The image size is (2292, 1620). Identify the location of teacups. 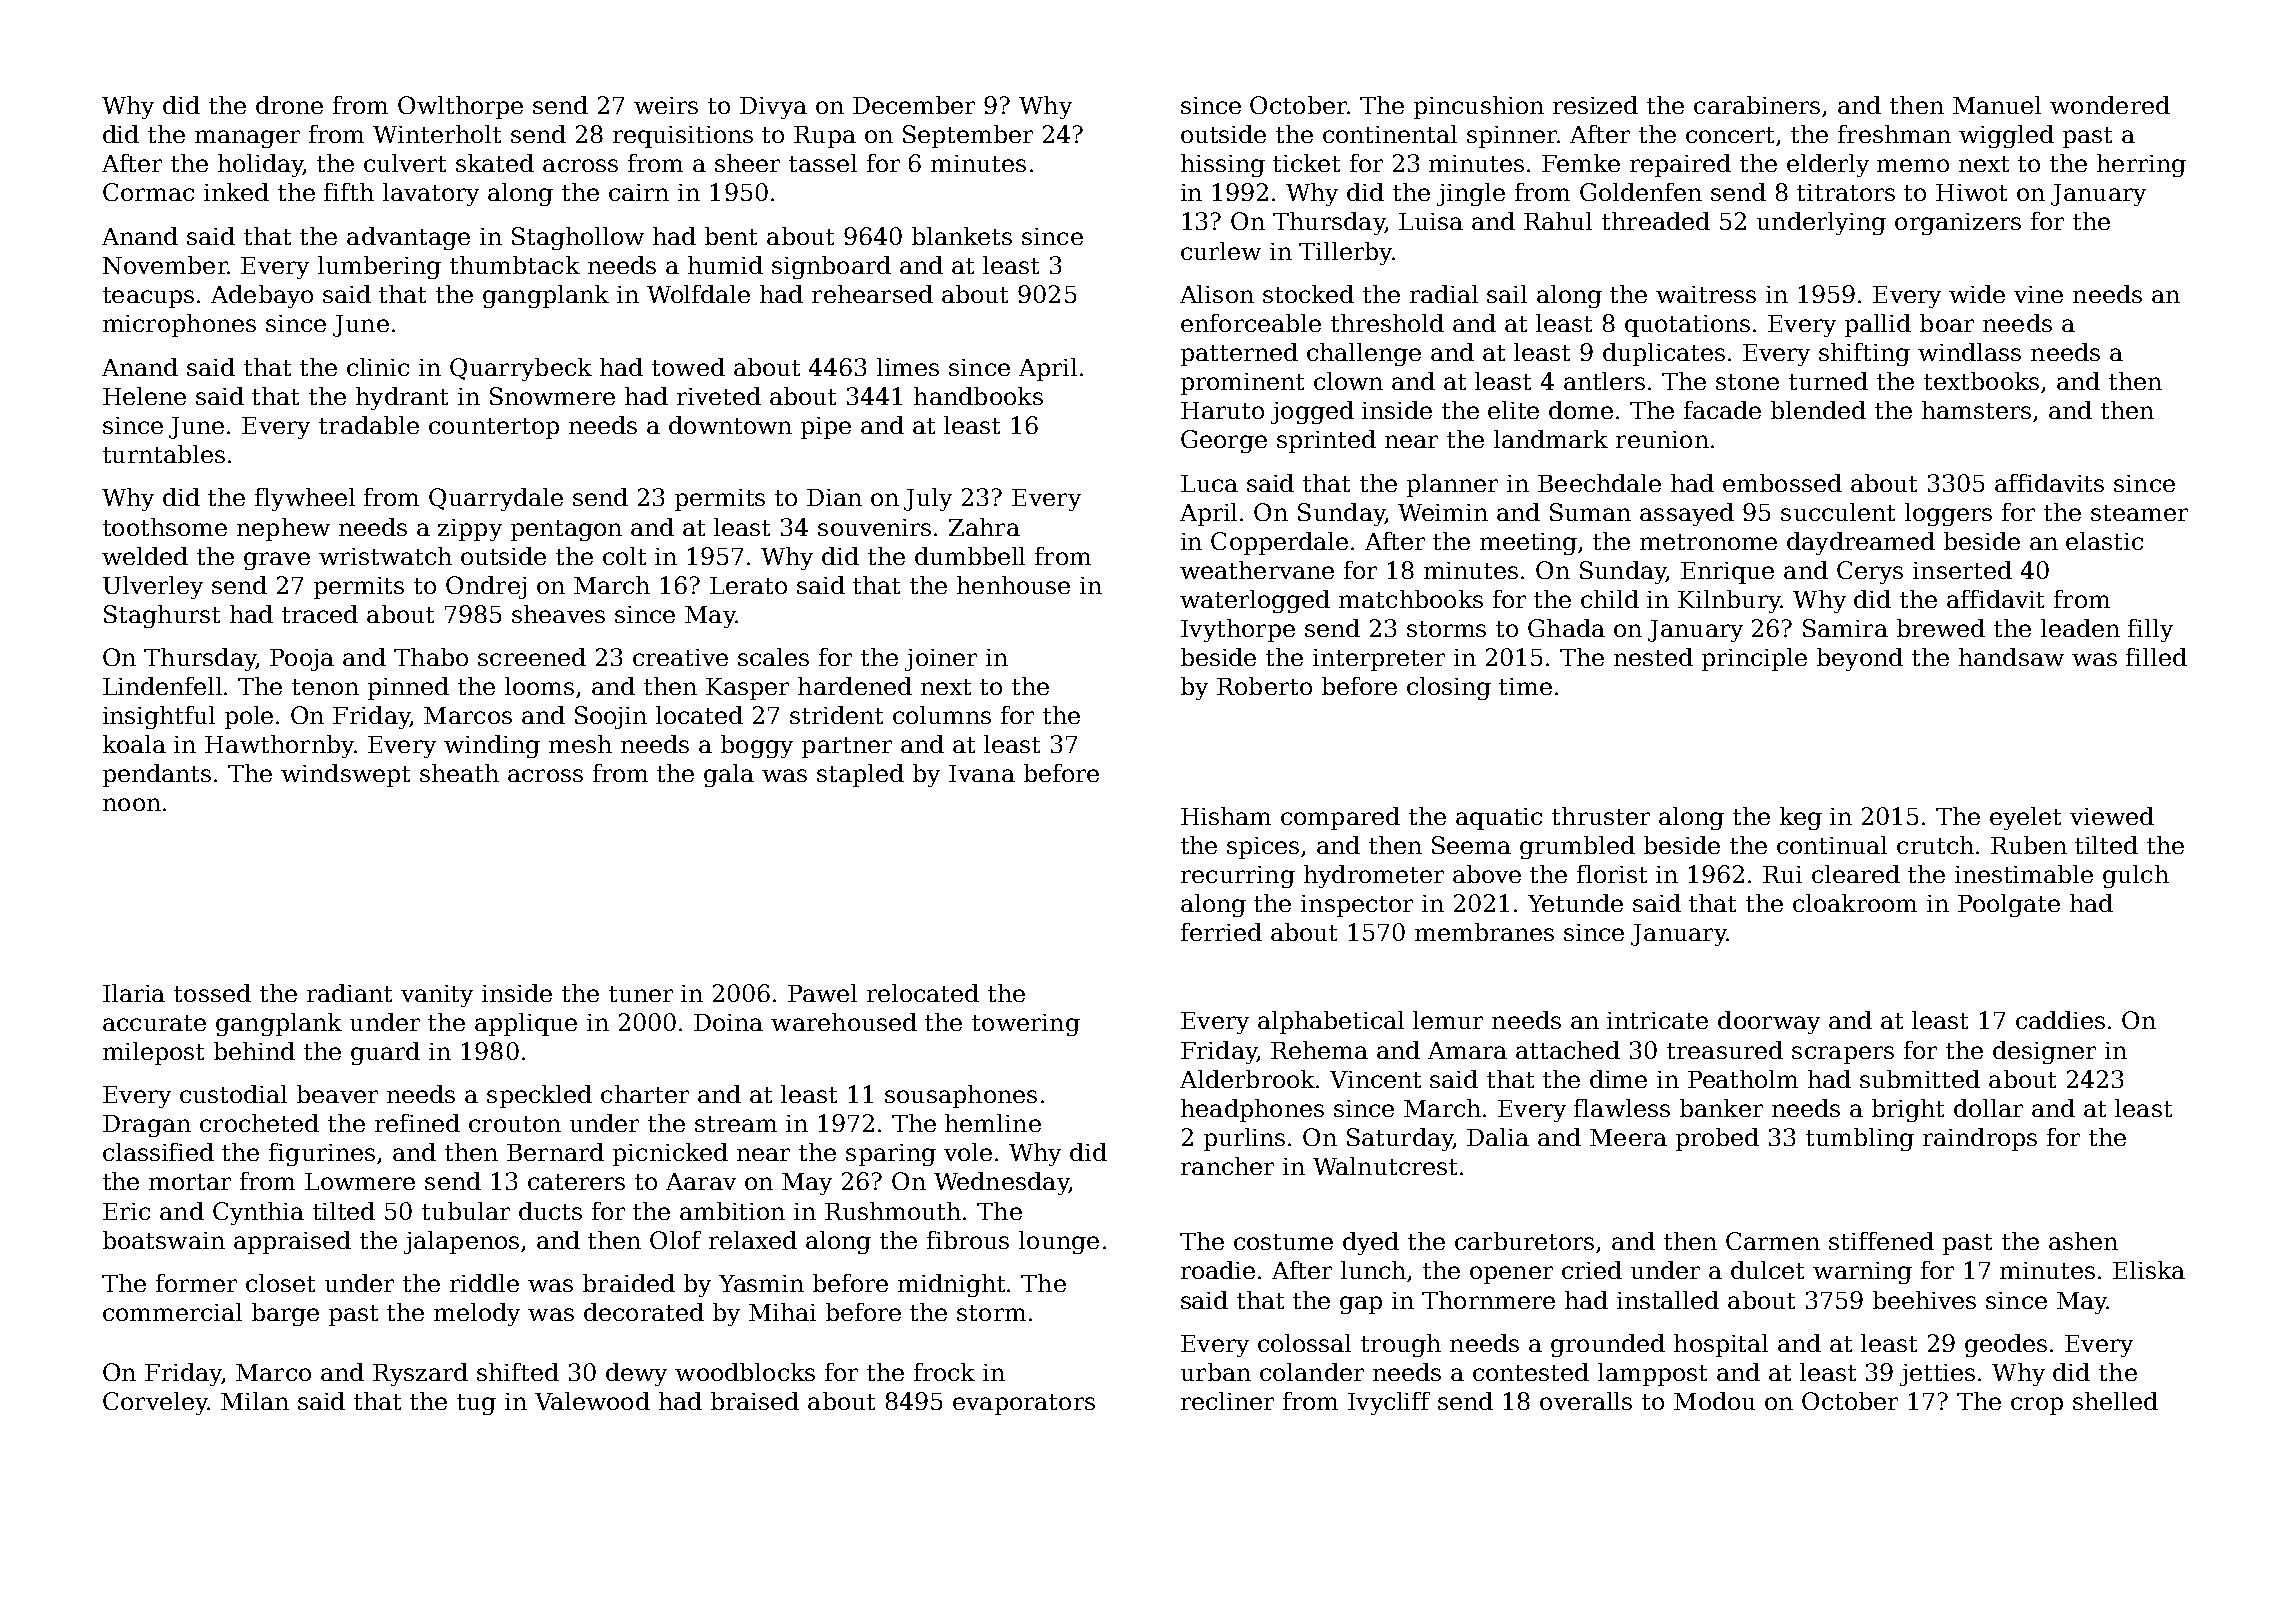
(148, 297).
